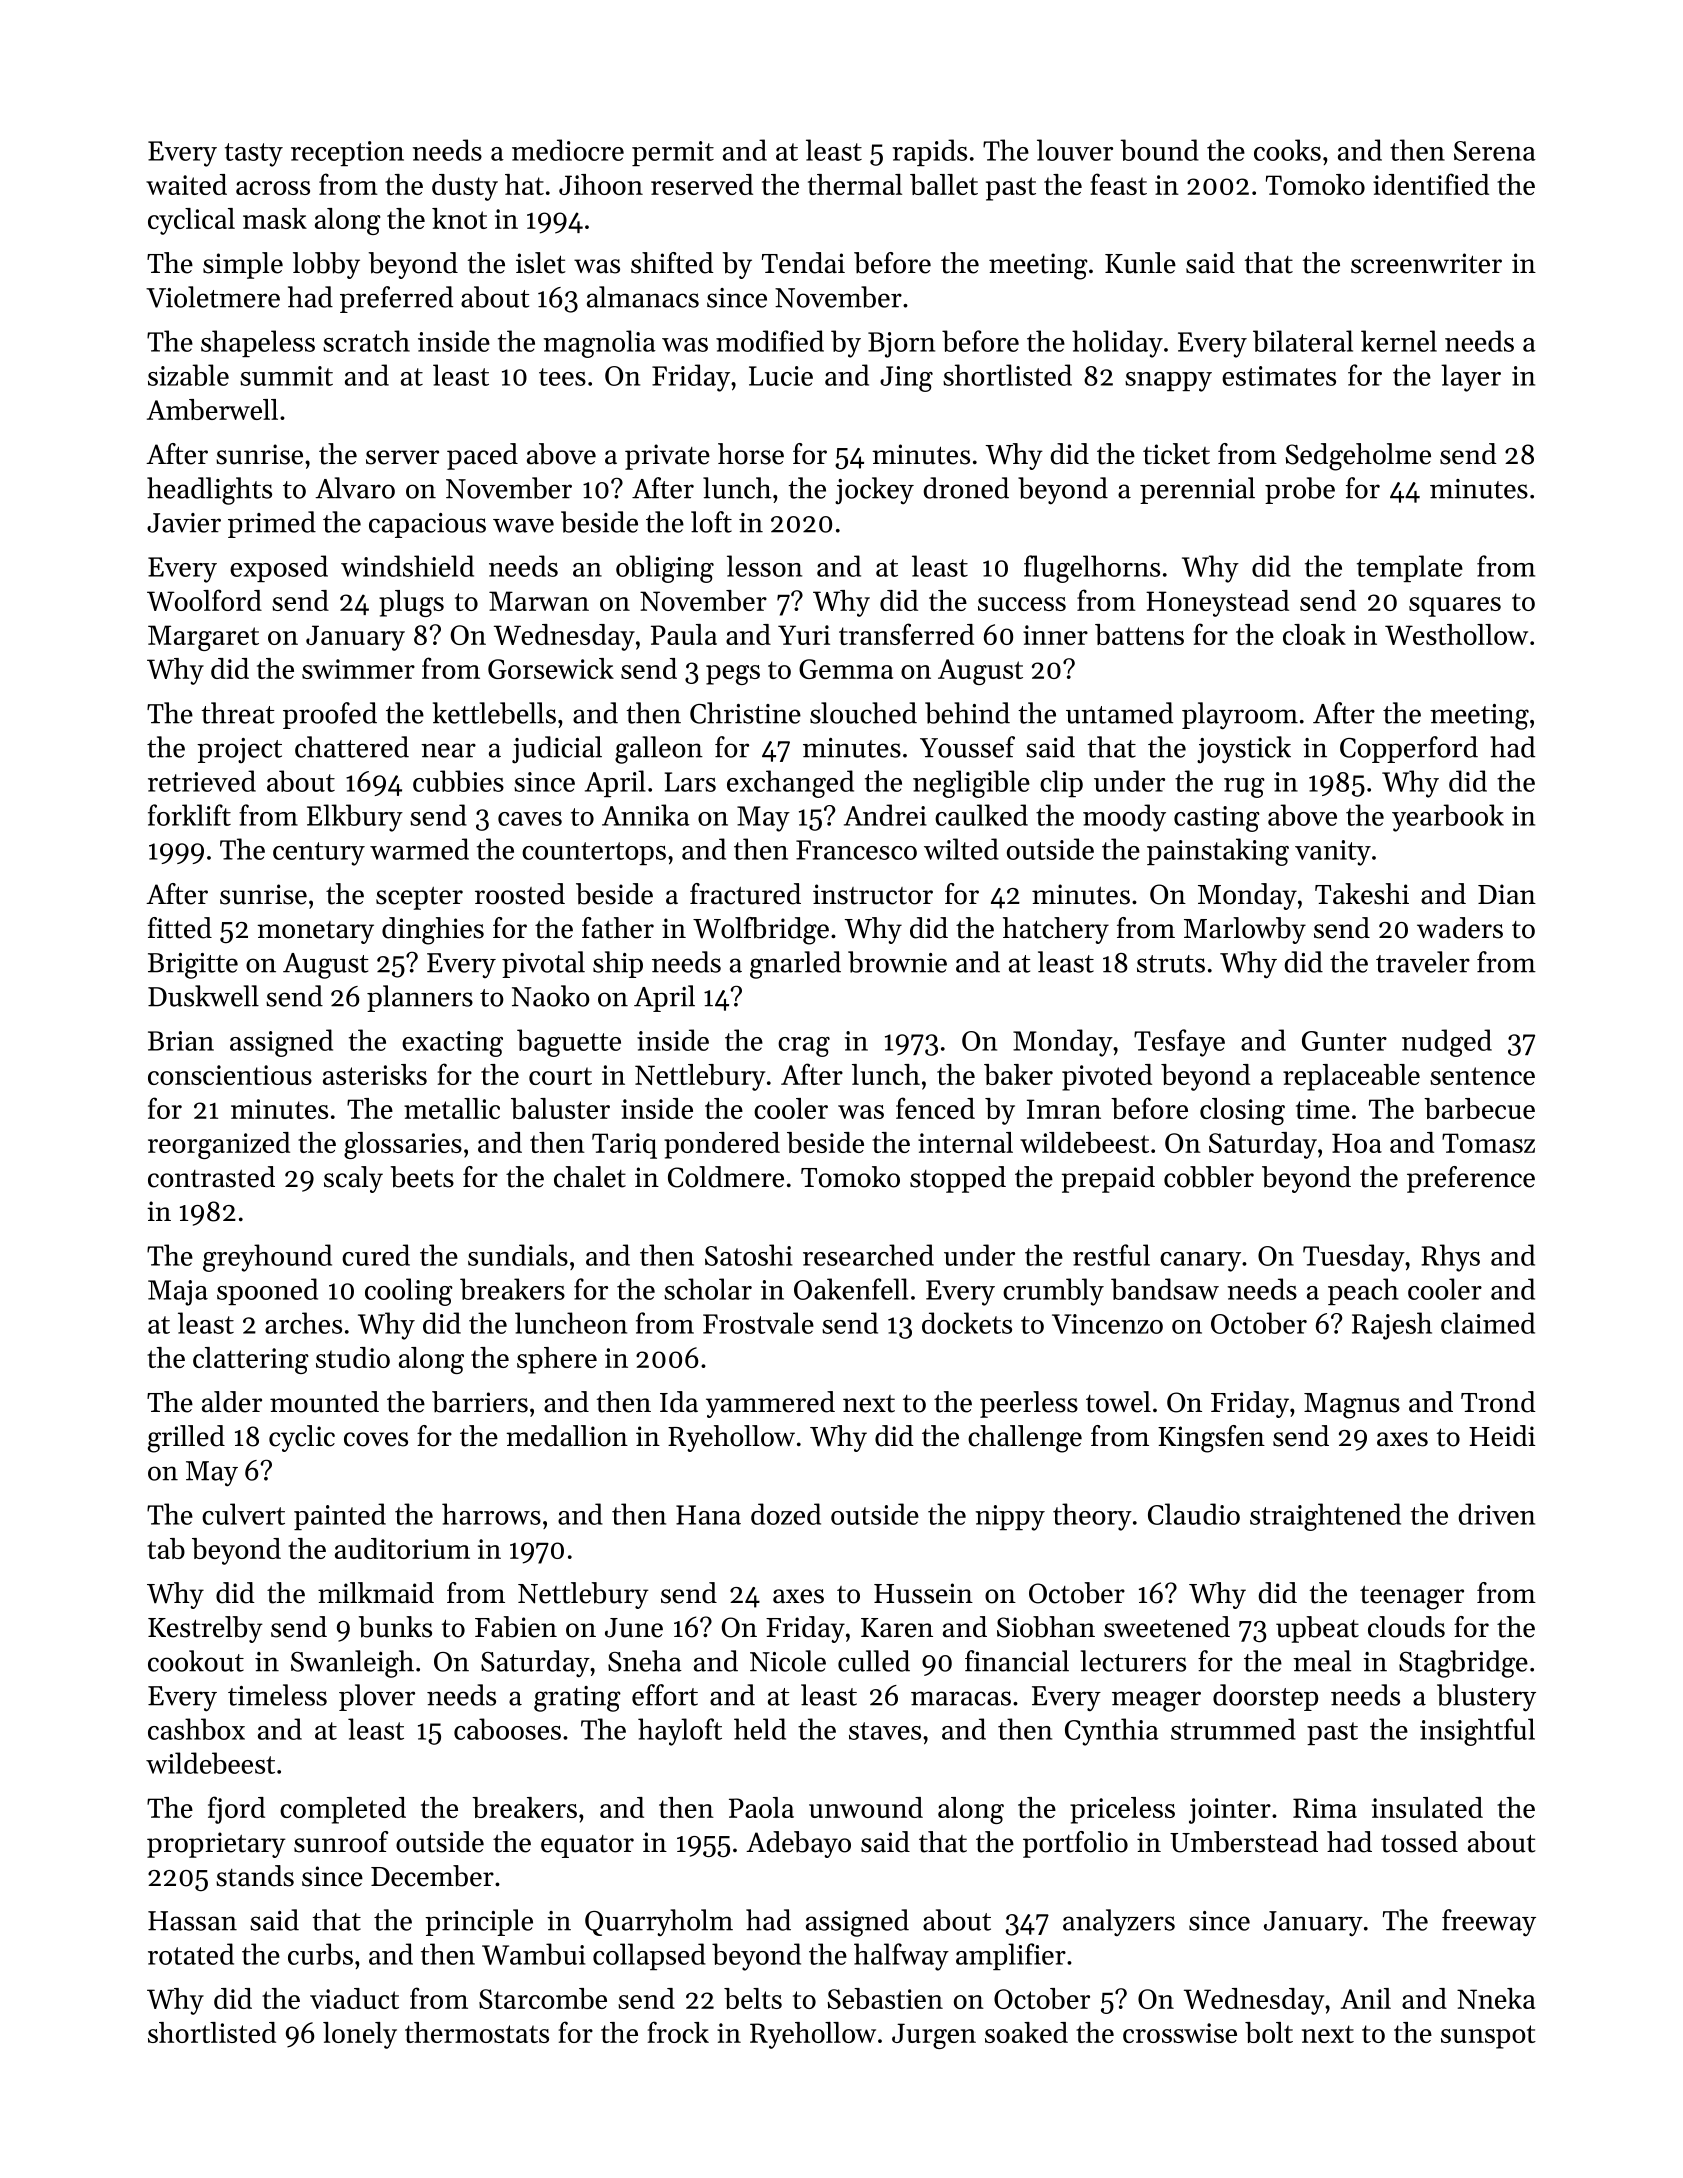 This screenshot has width=1683, height=2178. I want to click on Tomasz, so click(1488, 1143).
